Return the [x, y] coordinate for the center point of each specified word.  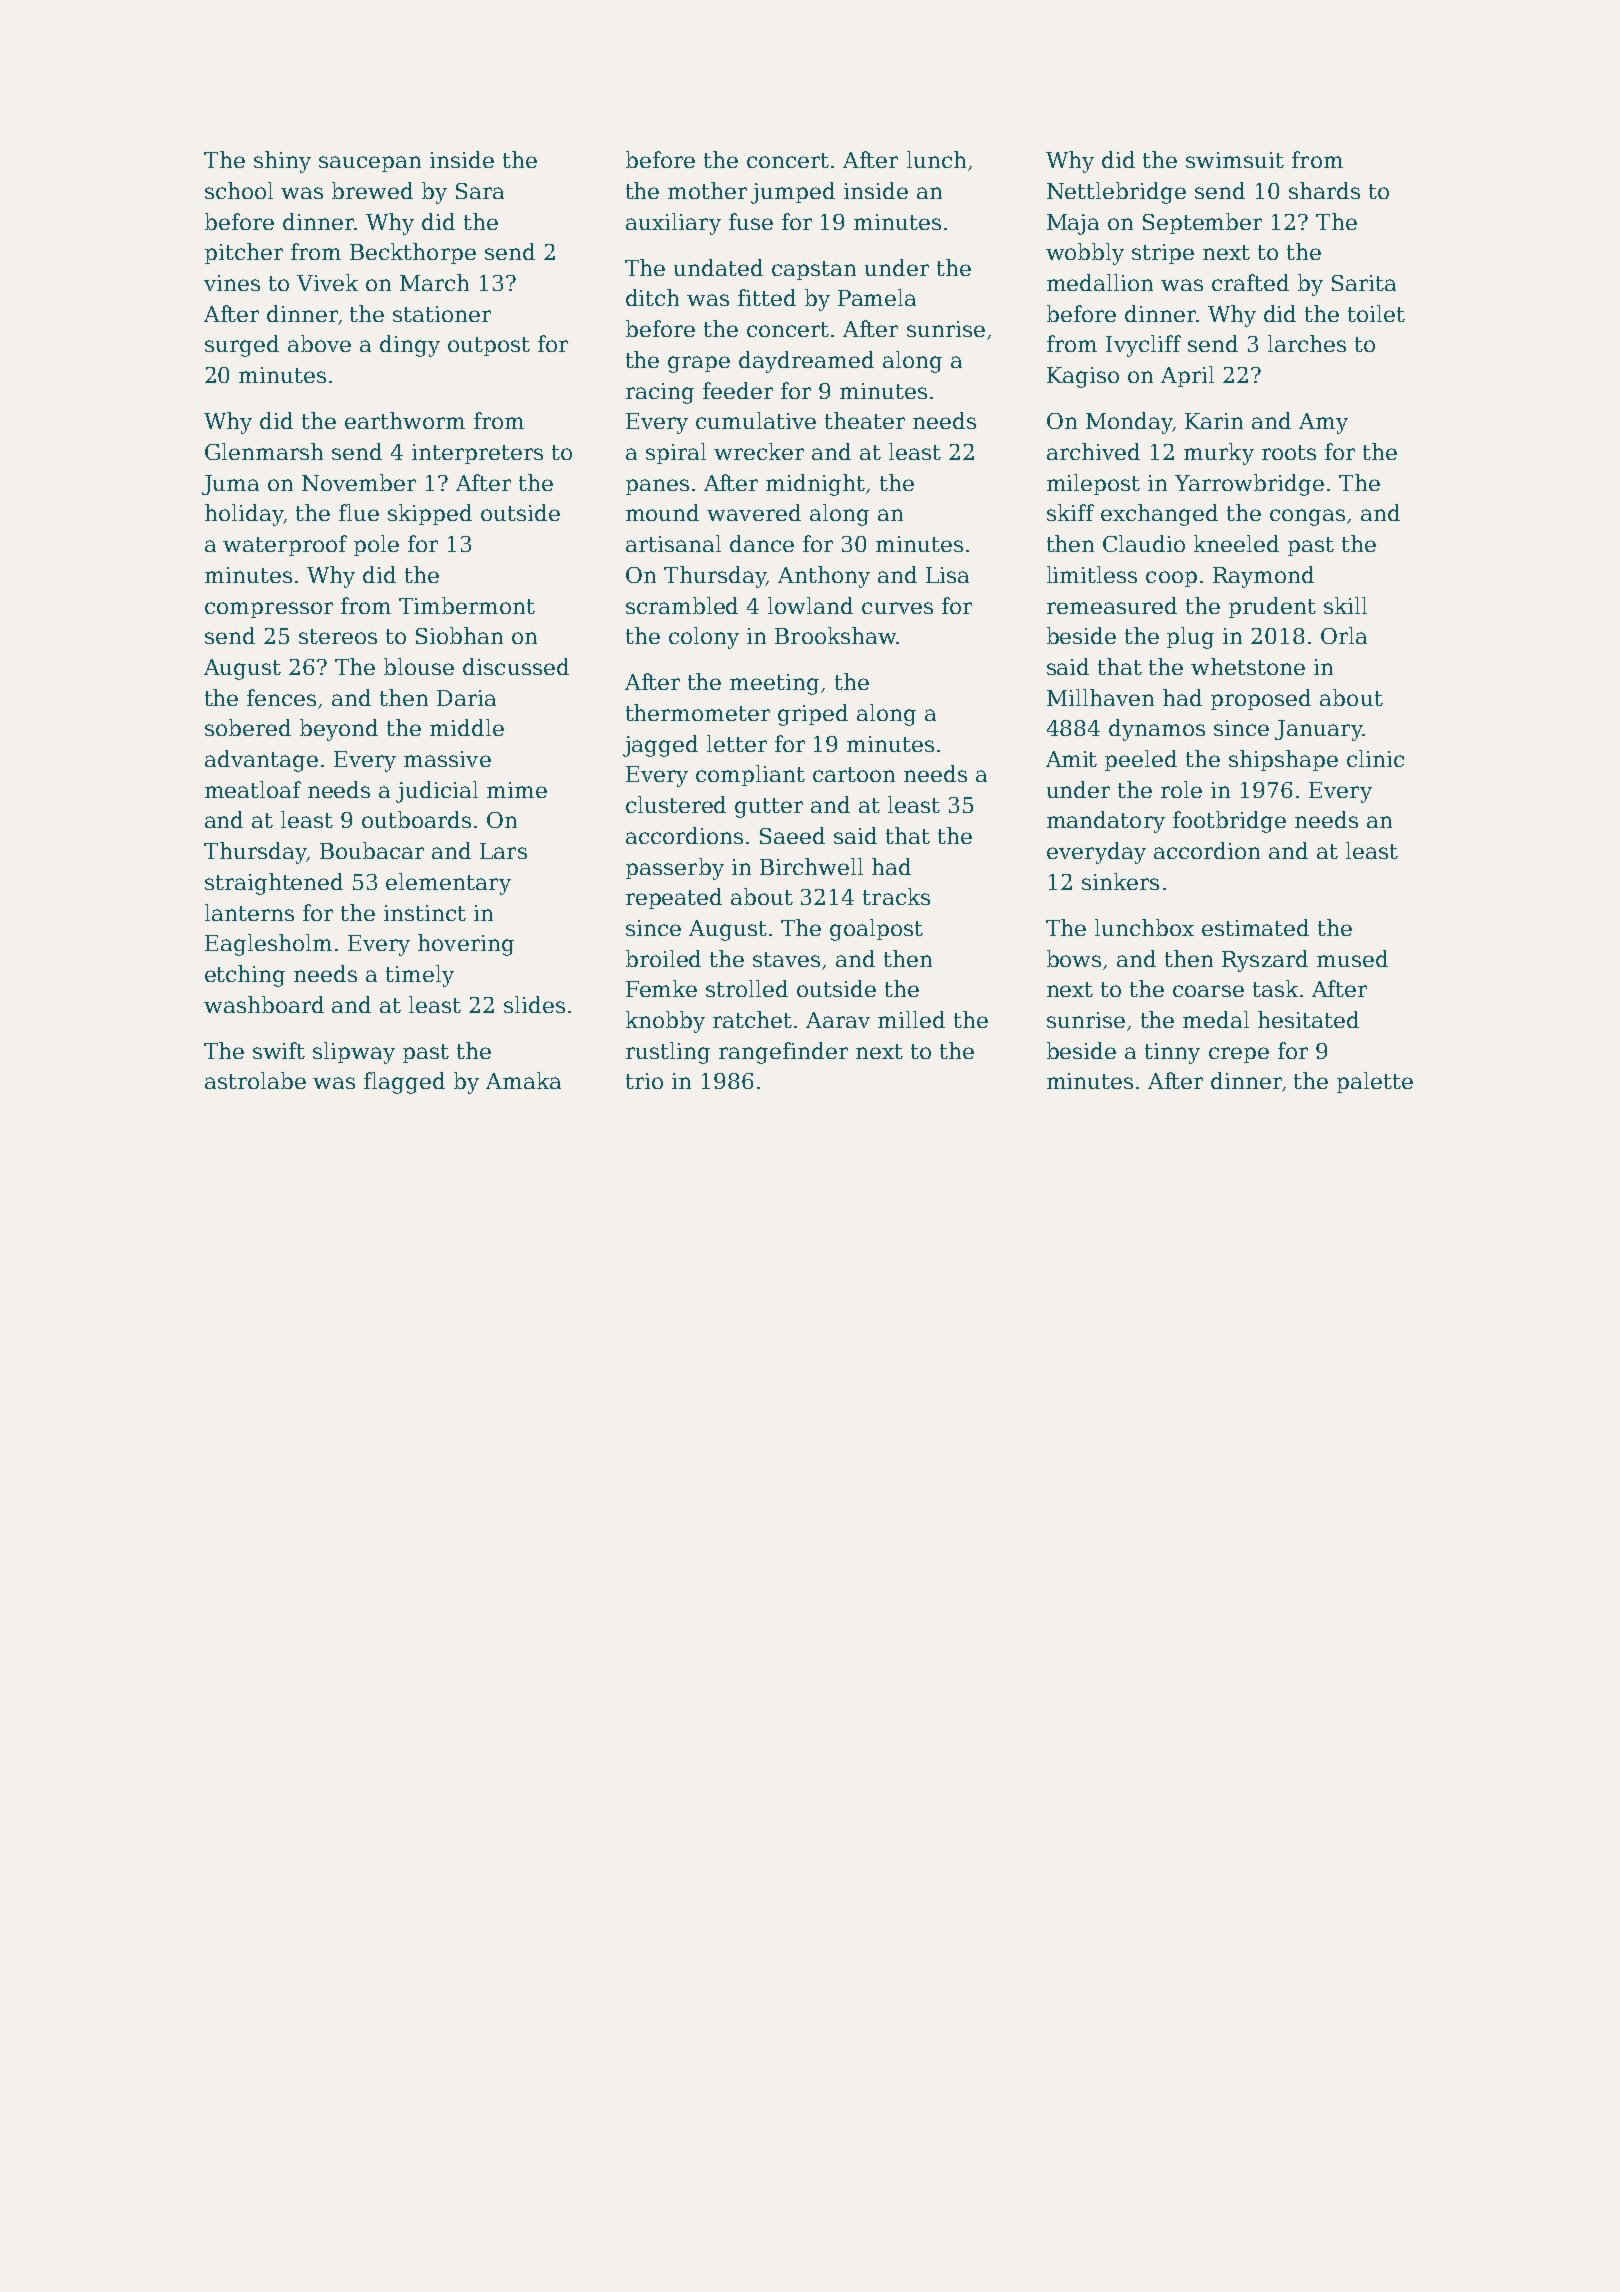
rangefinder [783, 1053]
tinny [1172, 1053]
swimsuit [1235, 160]
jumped [793, 193]
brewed [372, 190]
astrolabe [255, 1080]
